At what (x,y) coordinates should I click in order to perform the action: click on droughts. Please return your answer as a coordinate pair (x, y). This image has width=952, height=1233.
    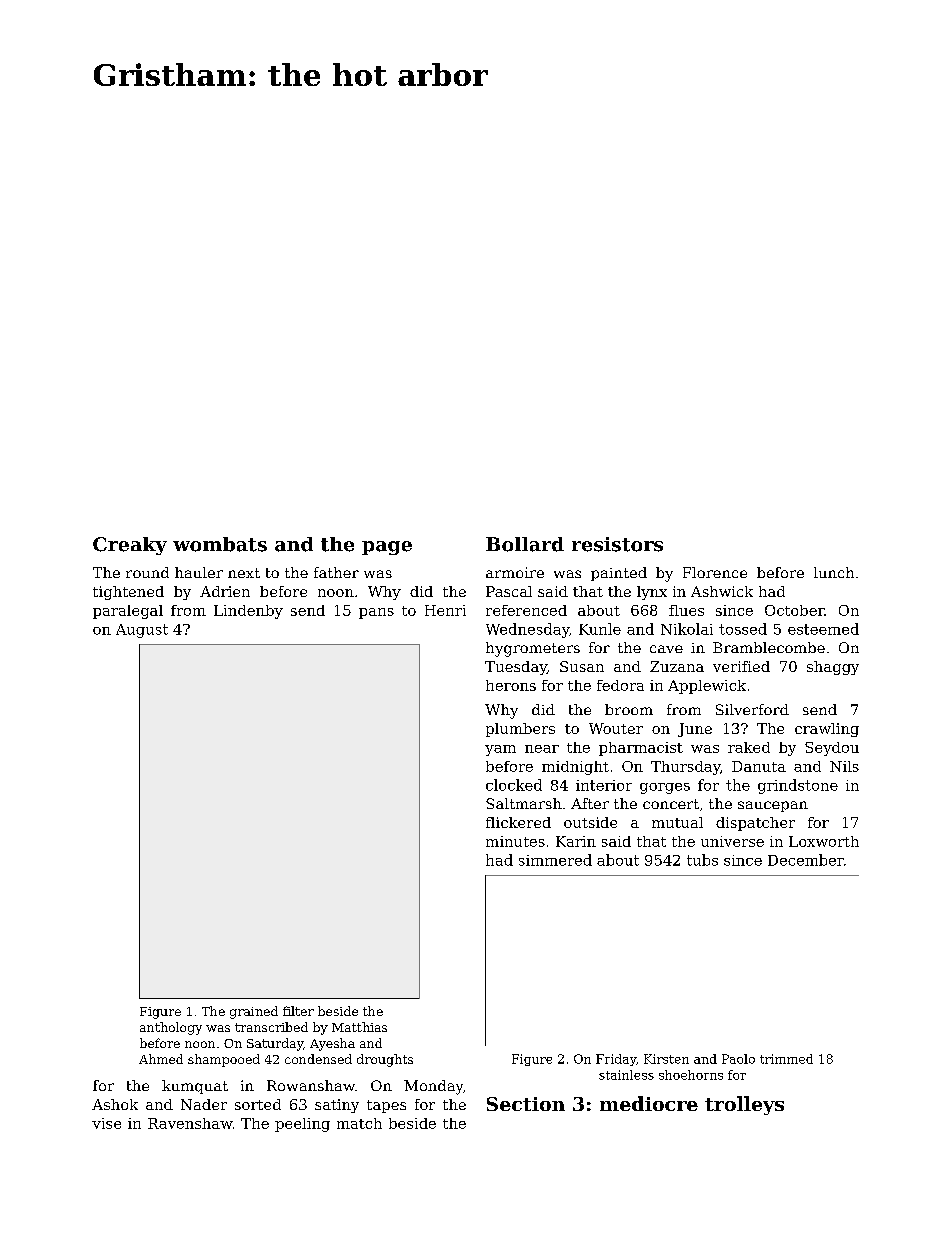
    Looking at the image, I should click on (385, 1060).
